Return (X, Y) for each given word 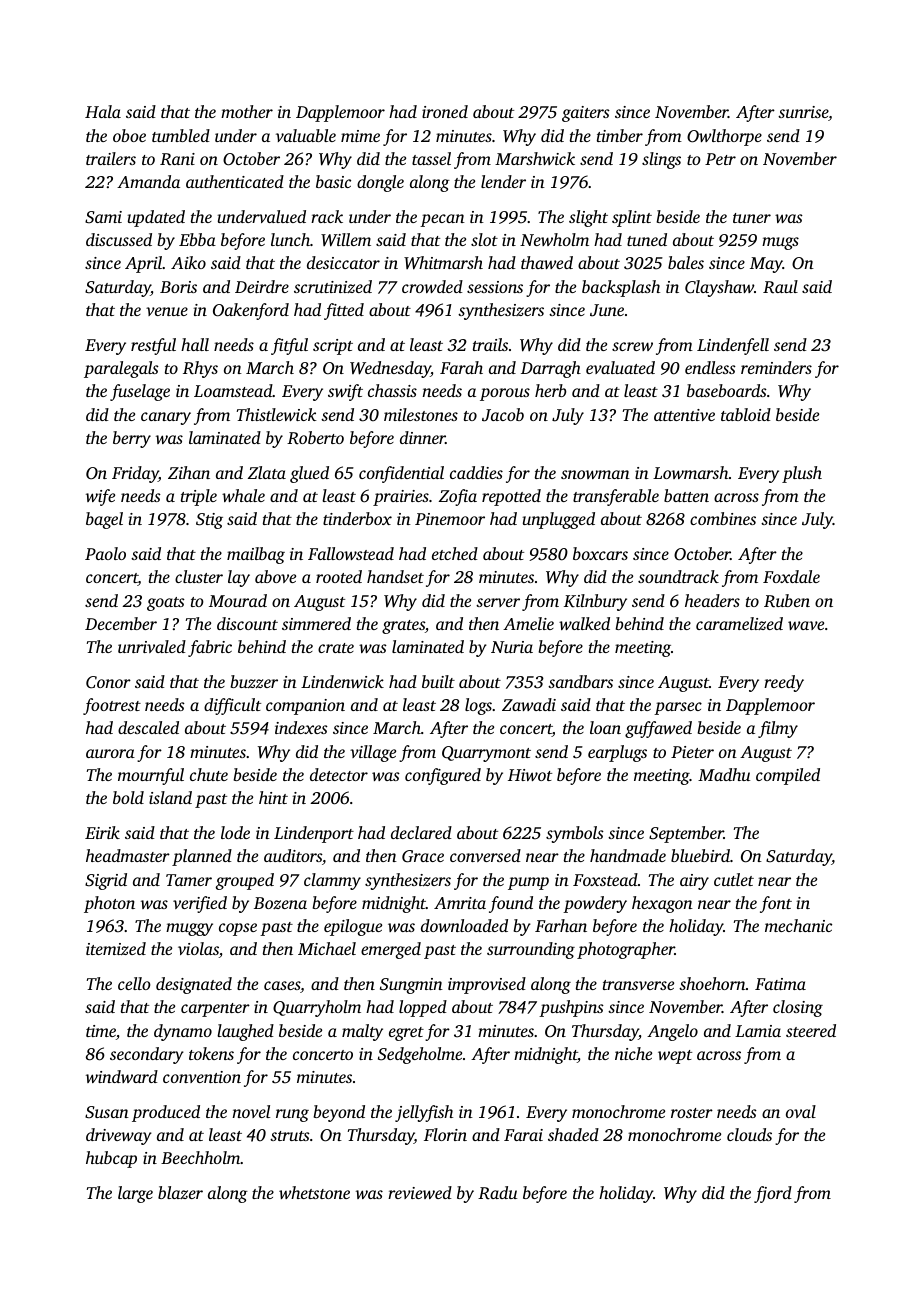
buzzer (254, 681)
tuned (647, 239)
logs (478, 706)
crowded (432, 286)
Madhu (724, 774)
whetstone (314, 1192)
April (144, 264)
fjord (773, 1194)
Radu (497, 1193)
